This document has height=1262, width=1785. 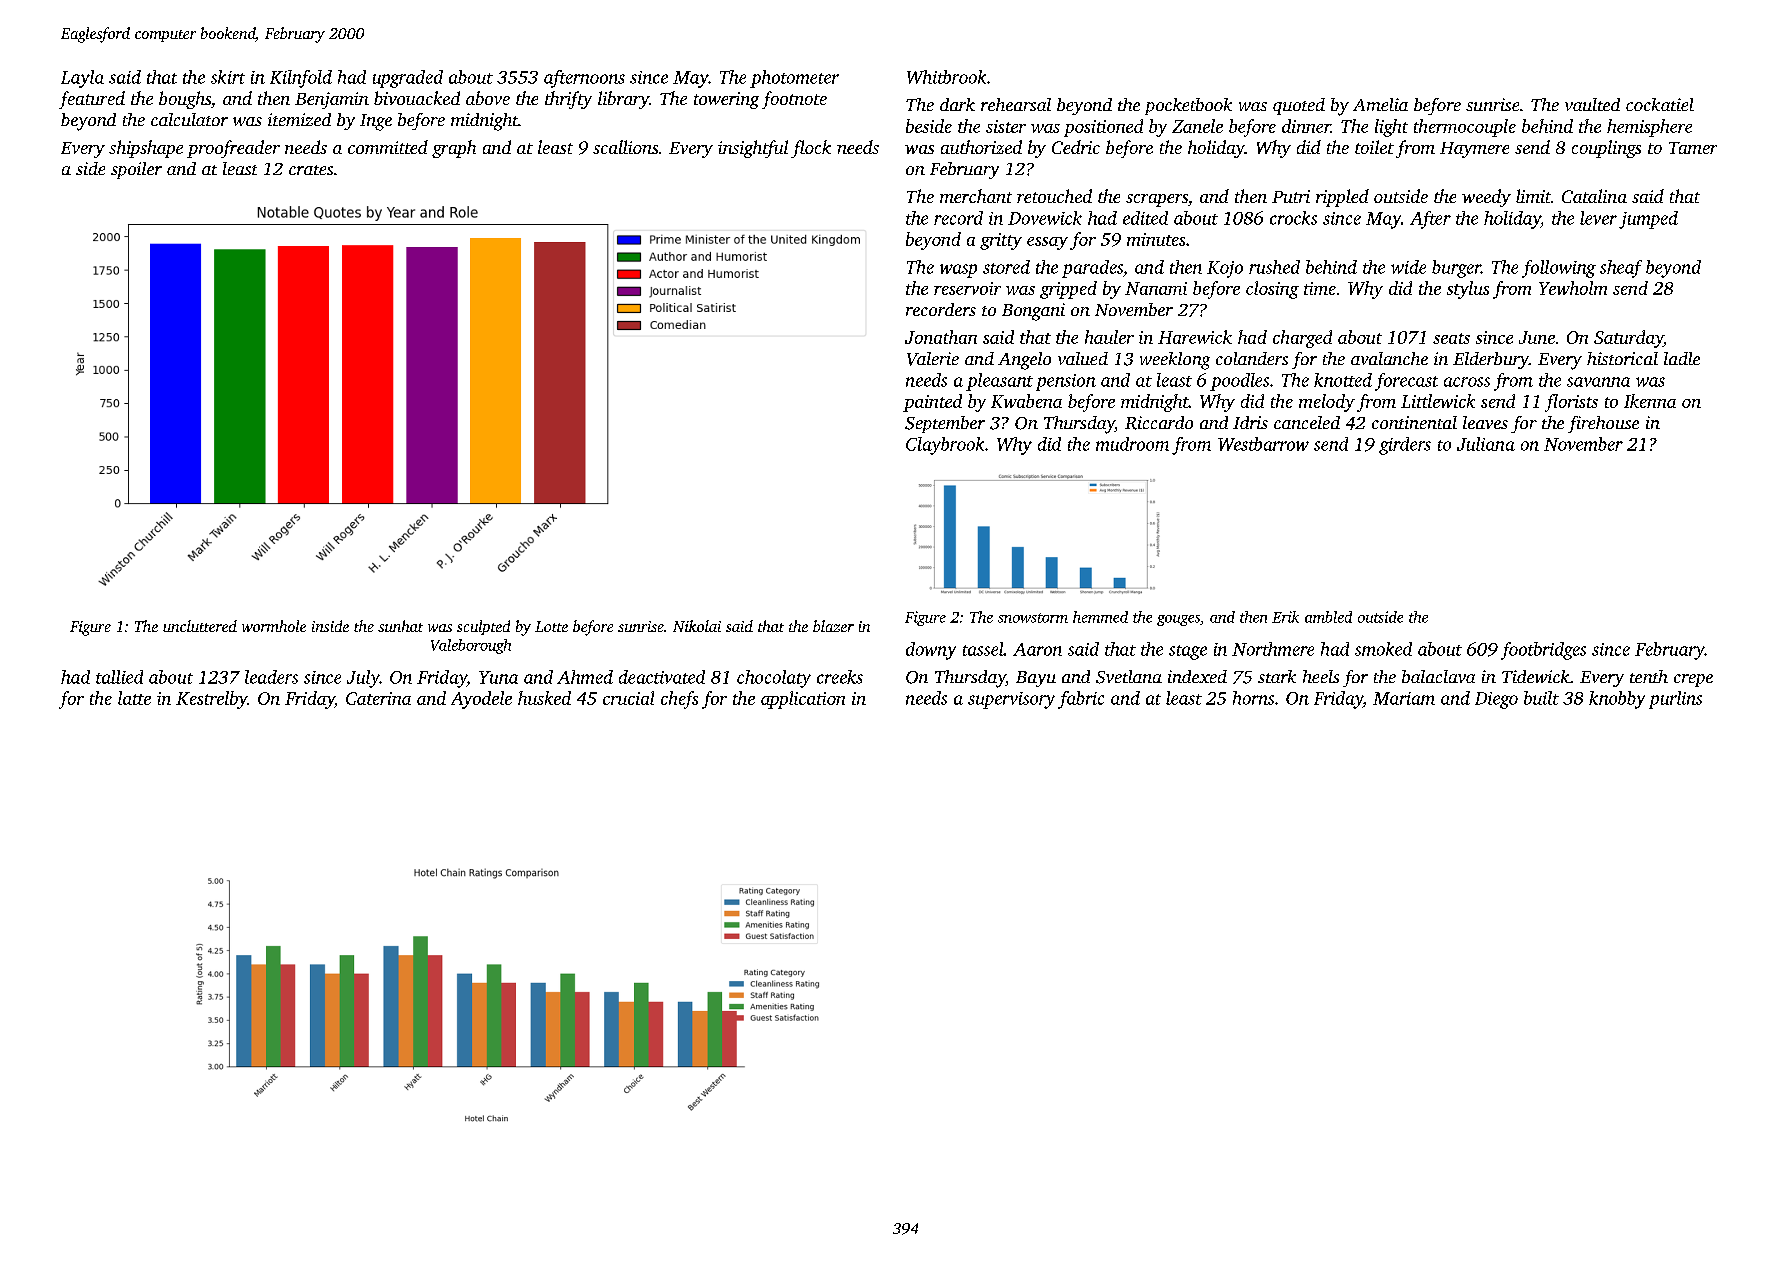 What do you see at coordinates (136, 170) in the document?
I see `spoiler` at bounding box center [136, 170].
